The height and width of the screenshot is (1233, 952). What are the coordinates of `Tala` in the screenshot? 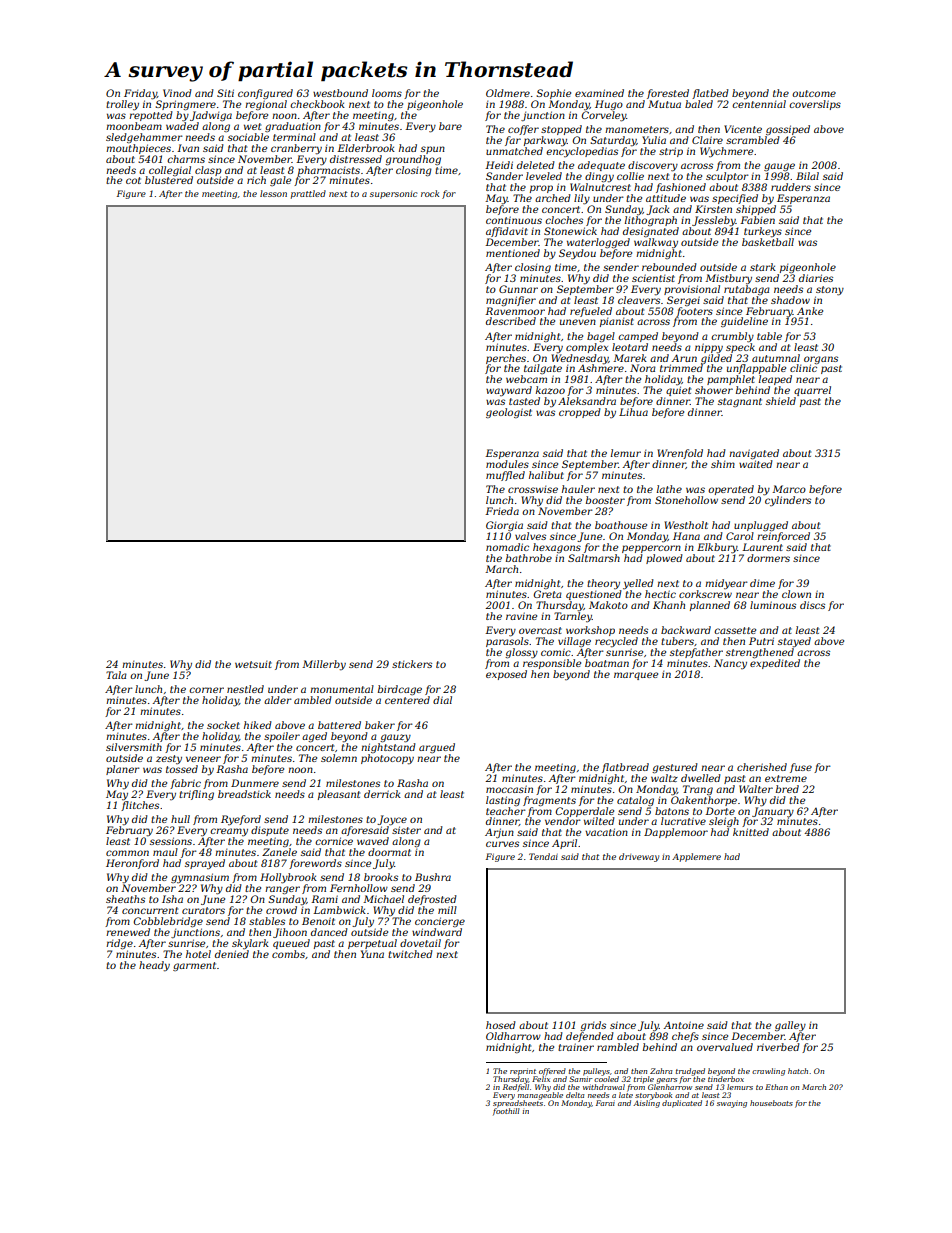 It's located at (116, 675).
